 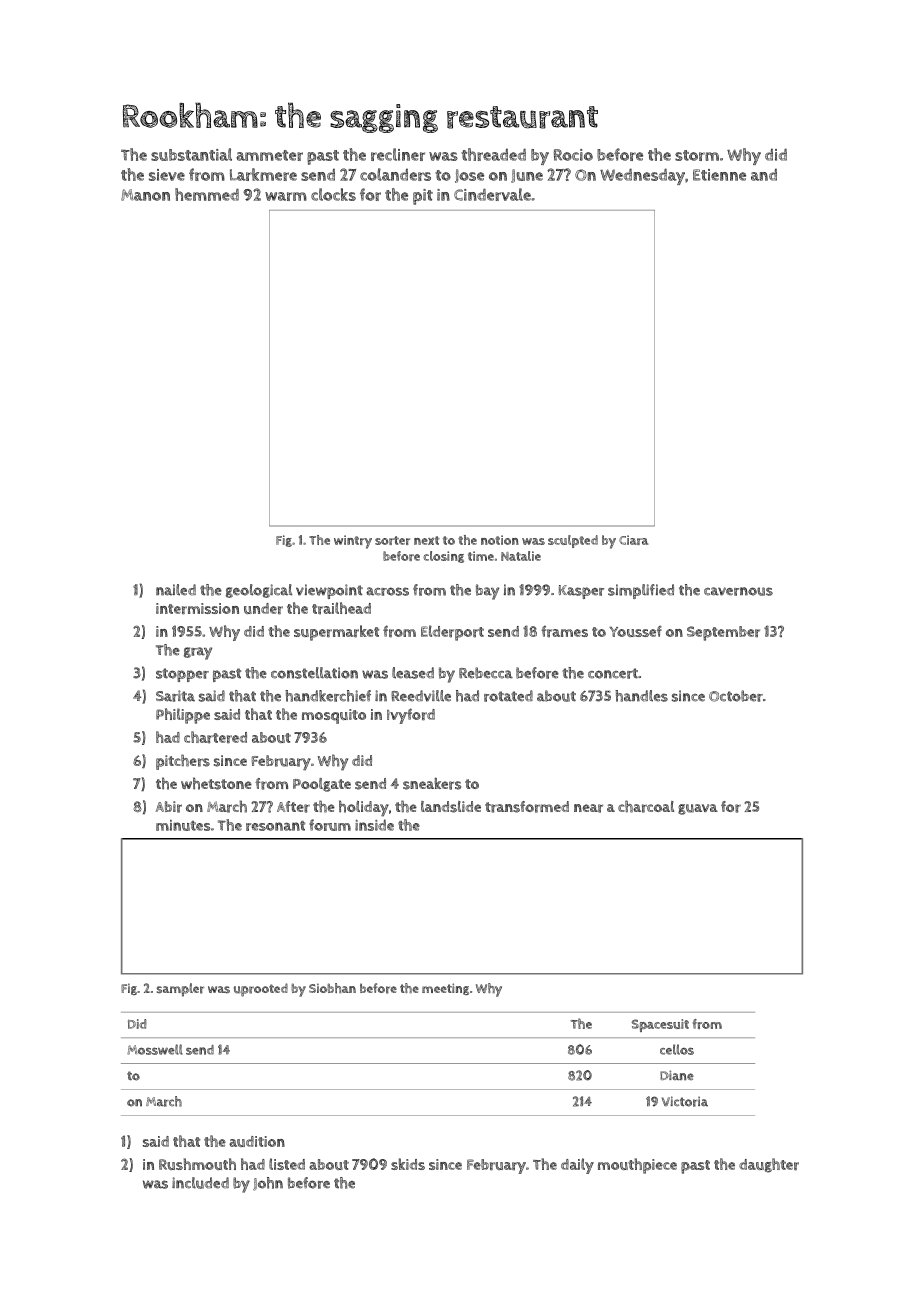 I want to click on rotated, so click(x=508, y=696).
